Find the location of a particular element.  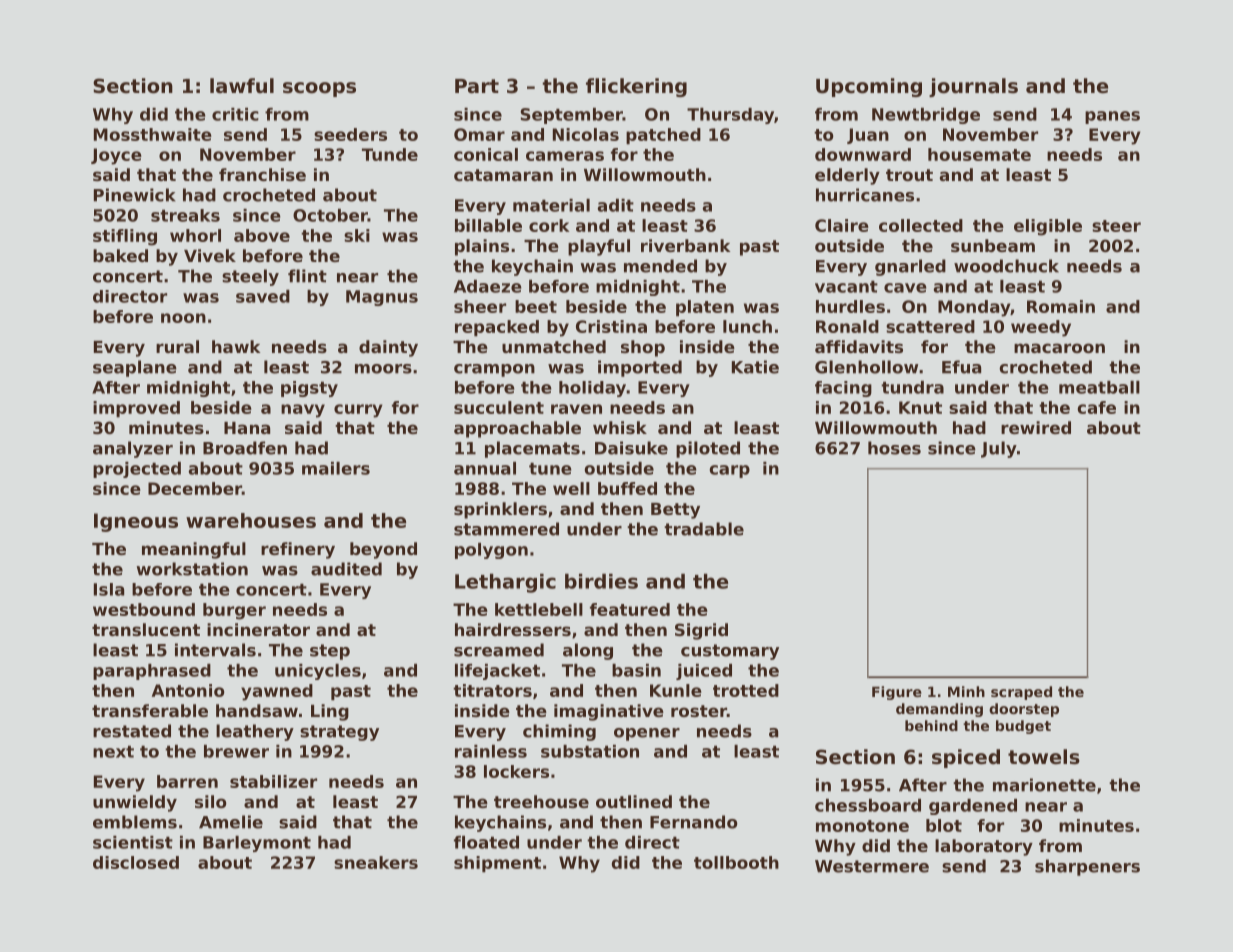

hoses is located at coordinates (894, 448).
